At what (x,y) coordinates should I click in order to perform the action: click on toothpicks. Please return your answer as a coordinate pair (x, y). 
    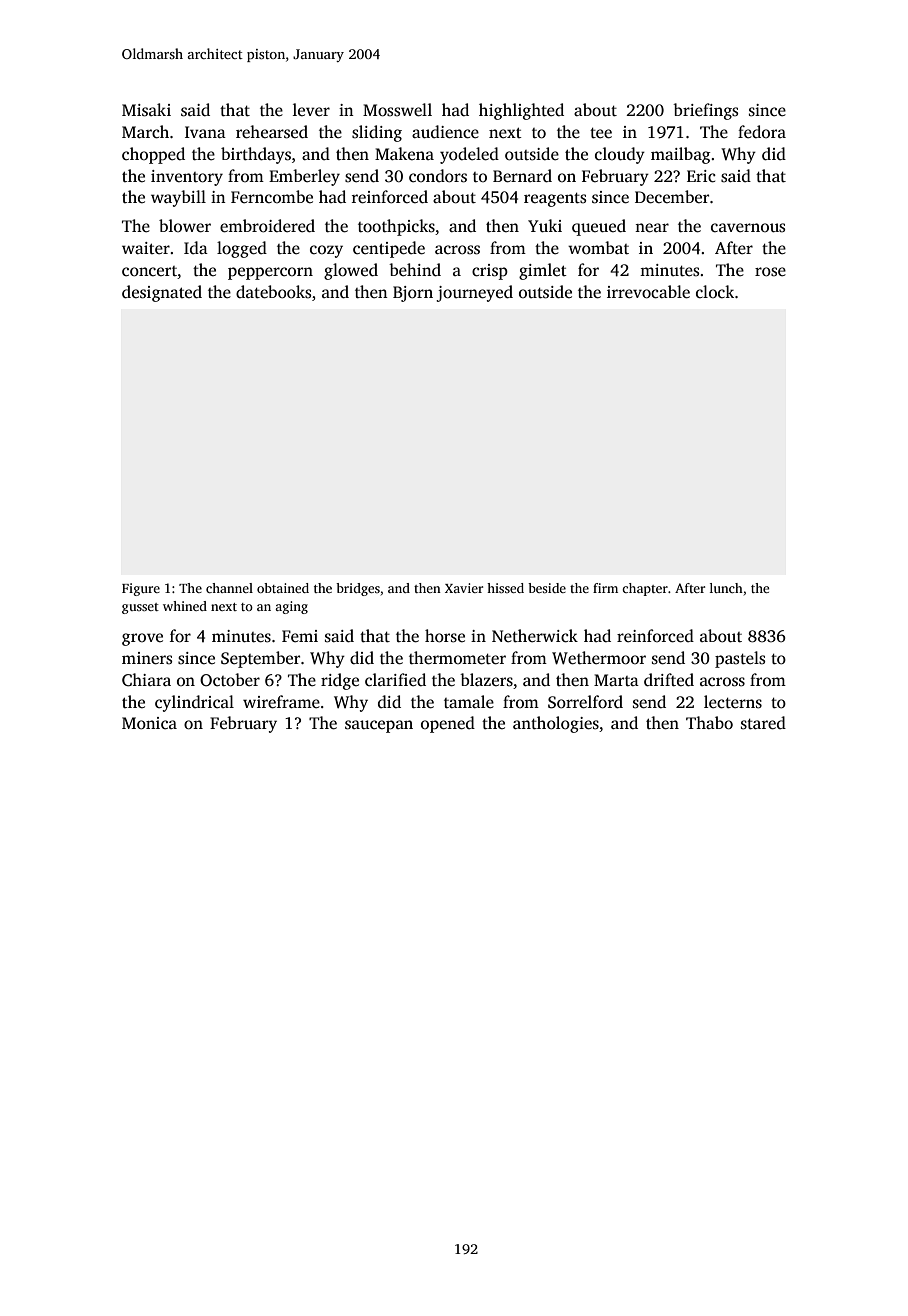
    Looking at the image, I should click on (396, 227).
